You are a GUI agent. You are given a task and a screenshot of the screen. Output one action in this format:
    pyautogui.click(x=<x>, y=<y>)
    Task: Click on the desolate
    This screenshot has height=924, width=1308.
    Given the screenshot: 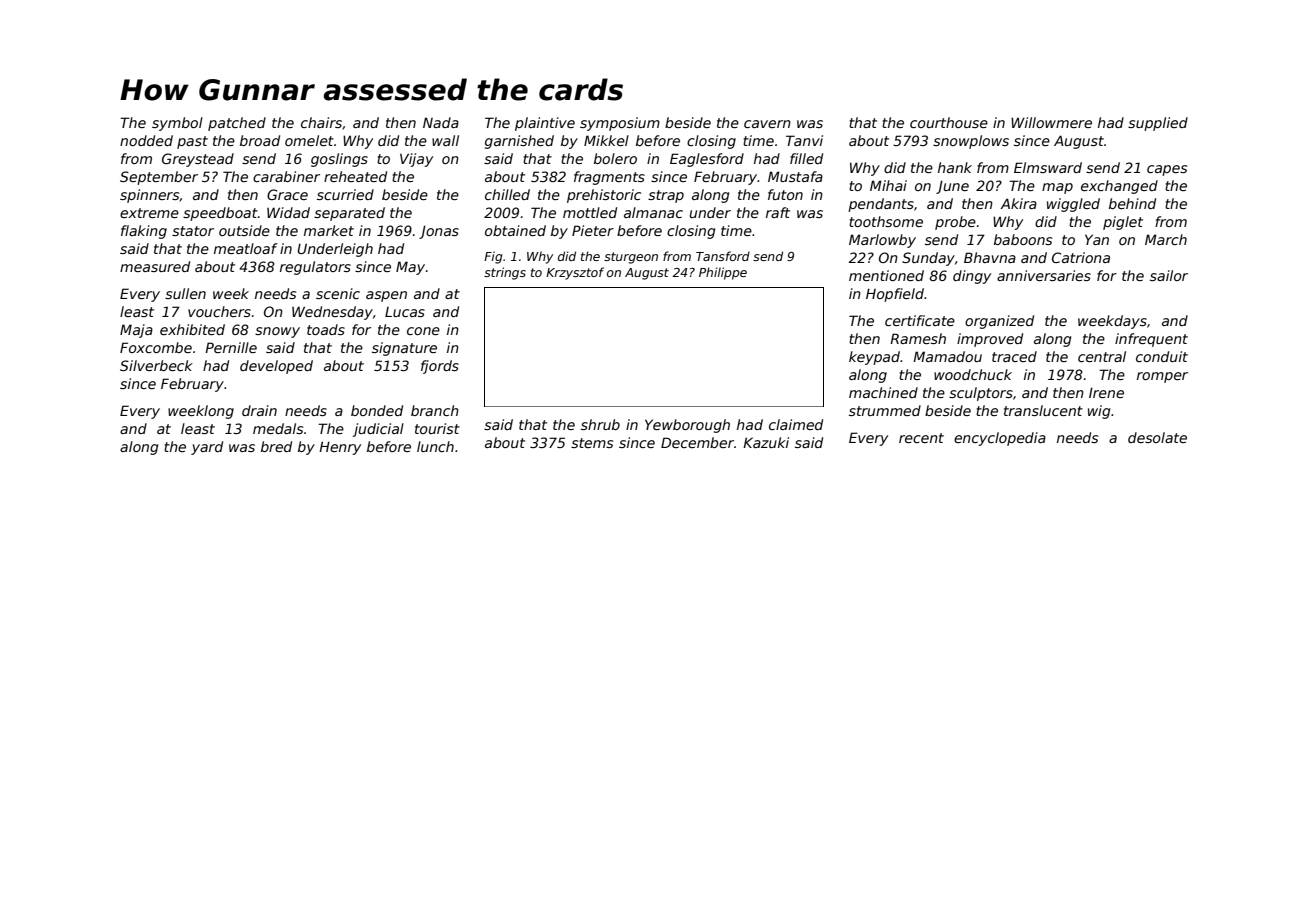 What is the action you would take?
    pyautogui.click(x=1157, y=437)
